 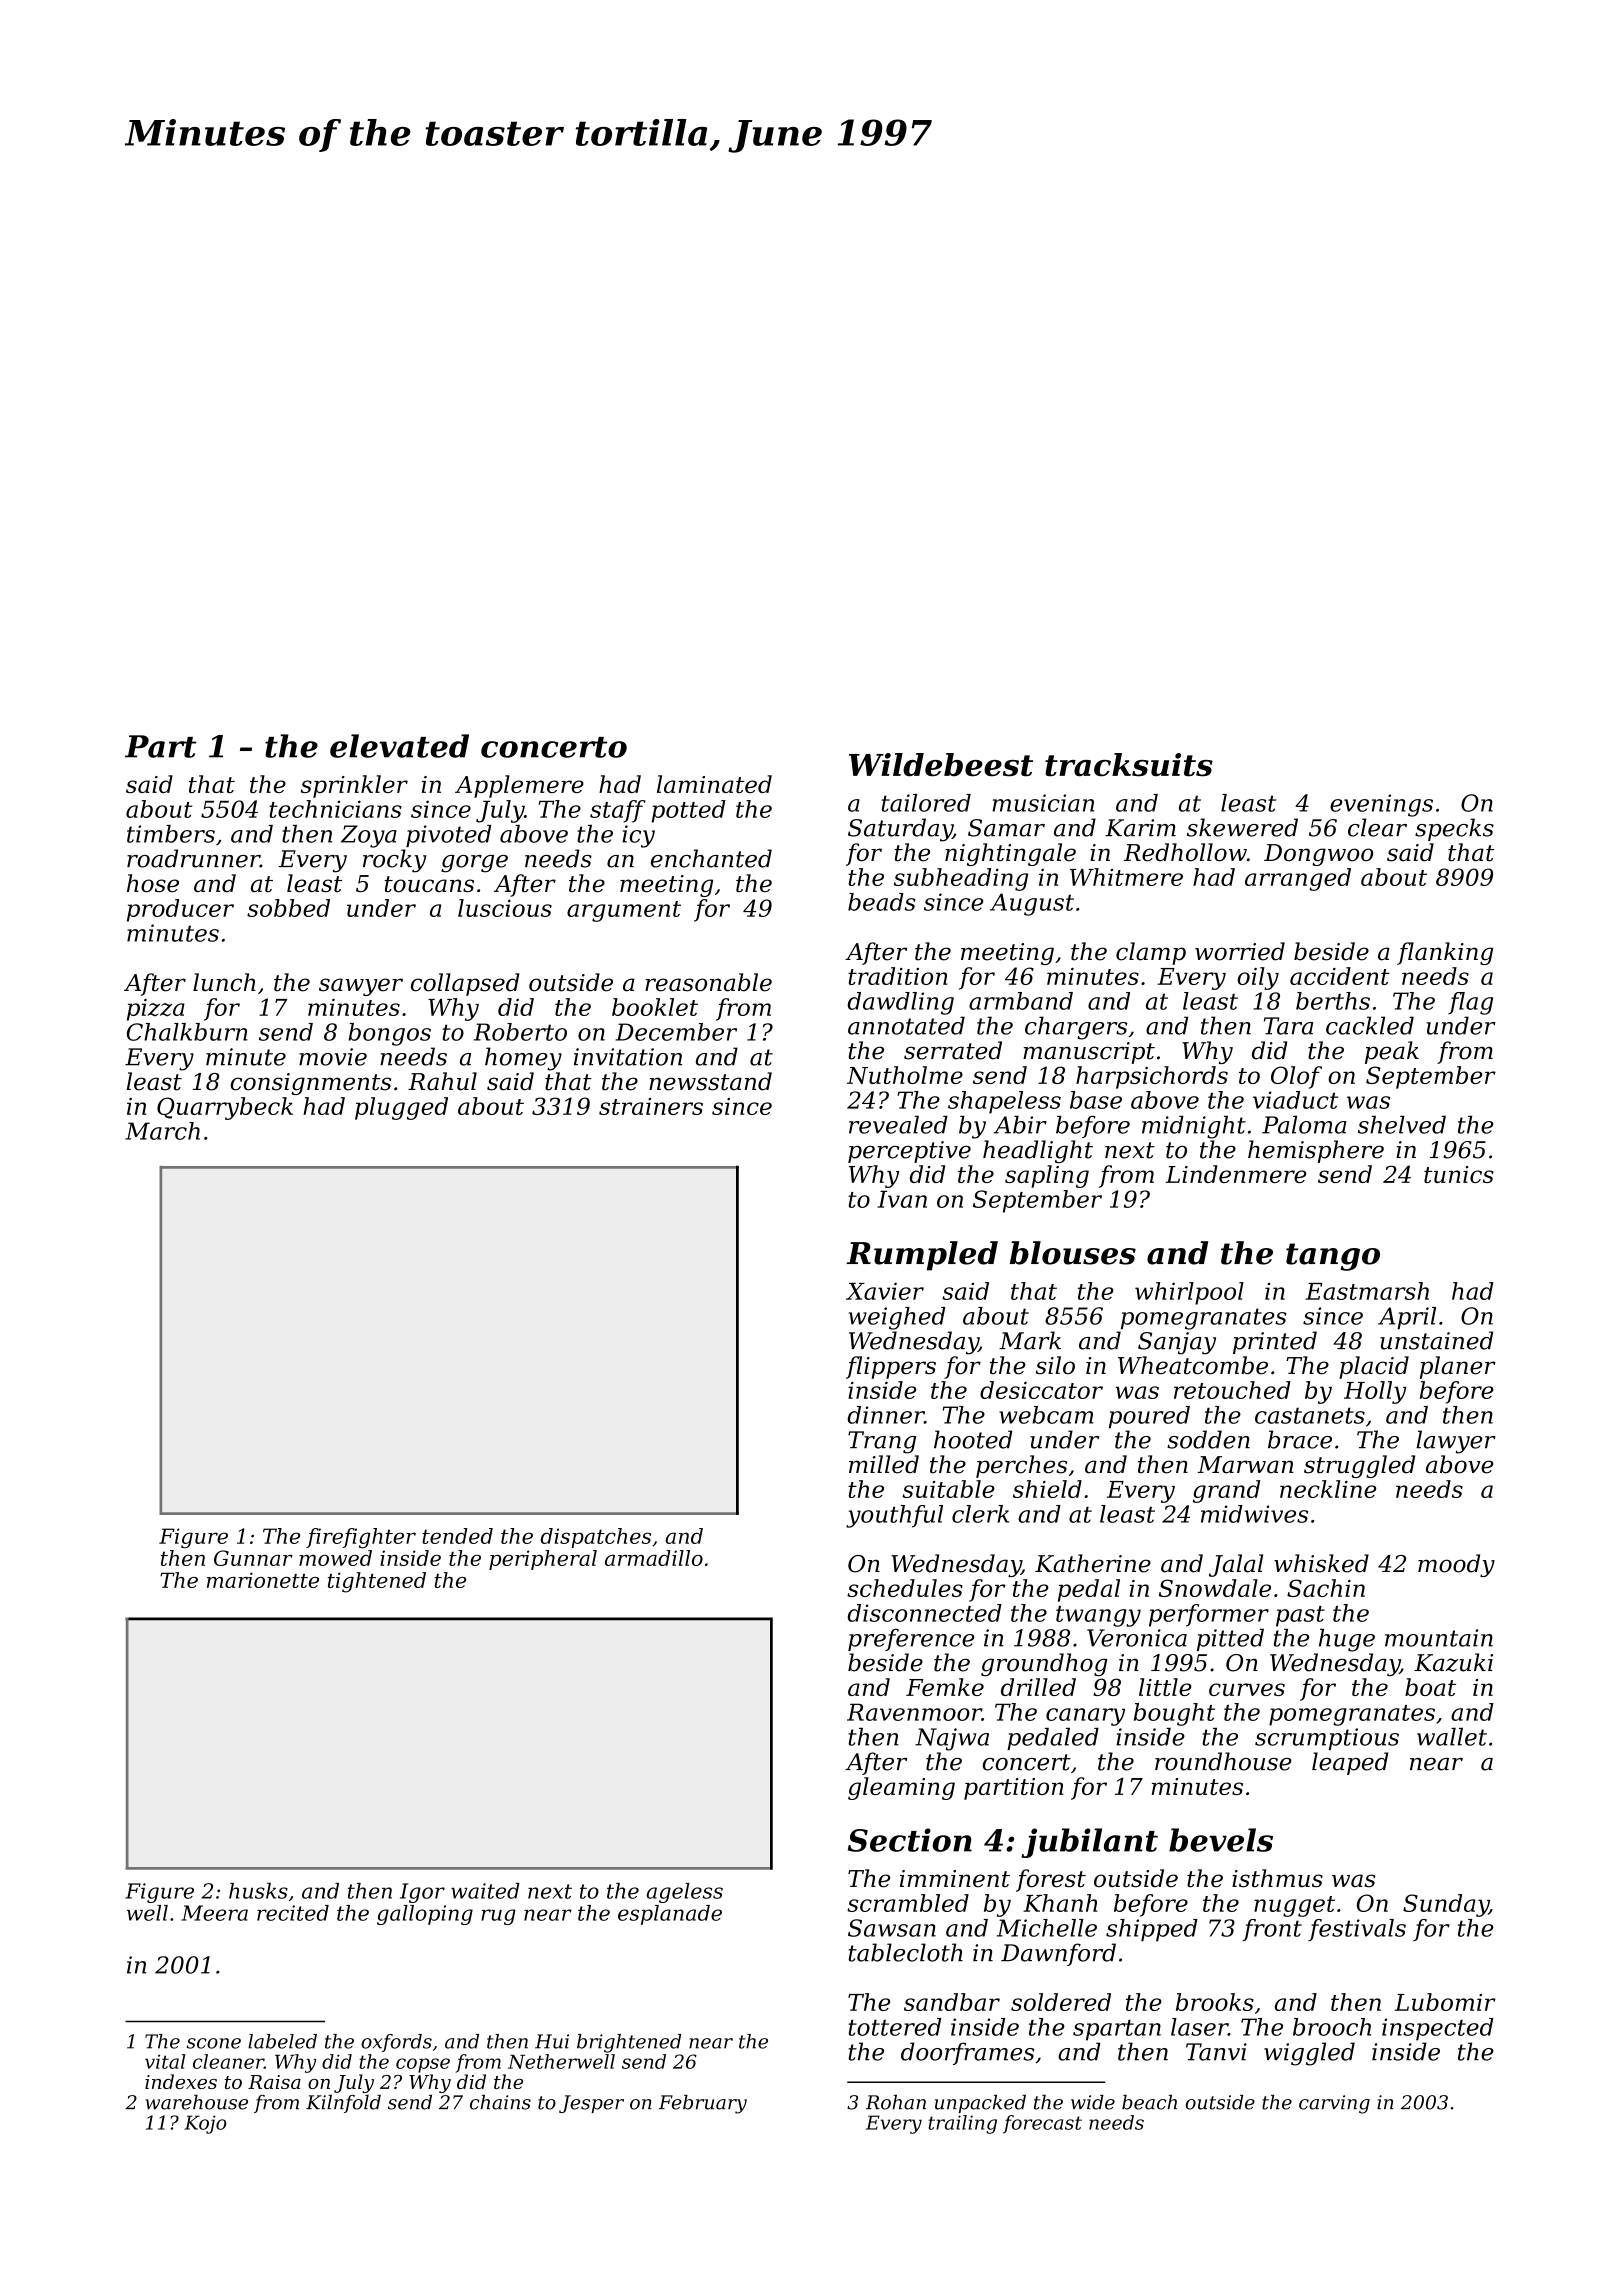 What do you see at coordinates (1452, 1737) in the screenshot?
I see `wallet` at bounding box center [1452, 1737].
